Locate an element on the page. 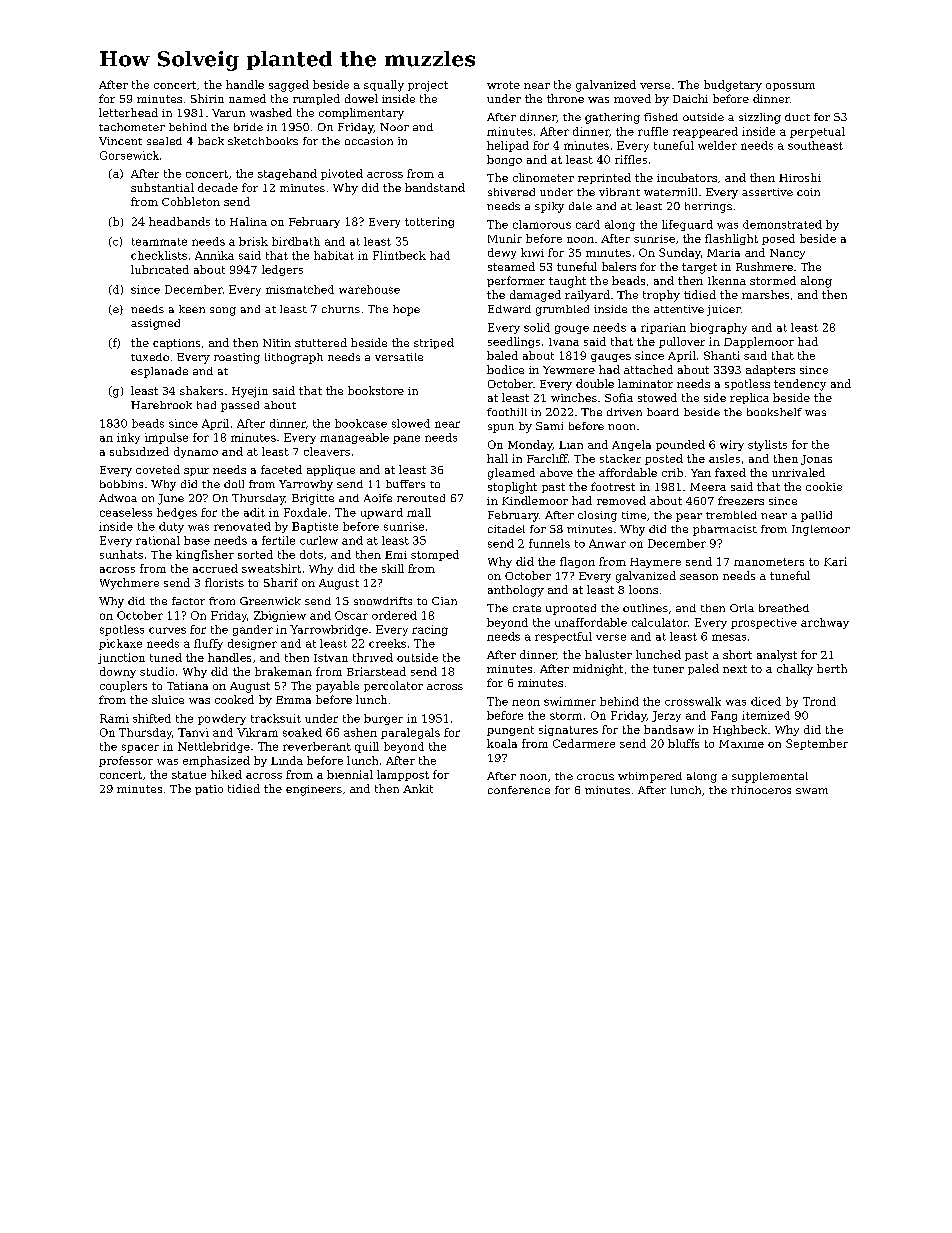 The width and height of the image is (952, 1233). project is located at coordinates (428, 86).
